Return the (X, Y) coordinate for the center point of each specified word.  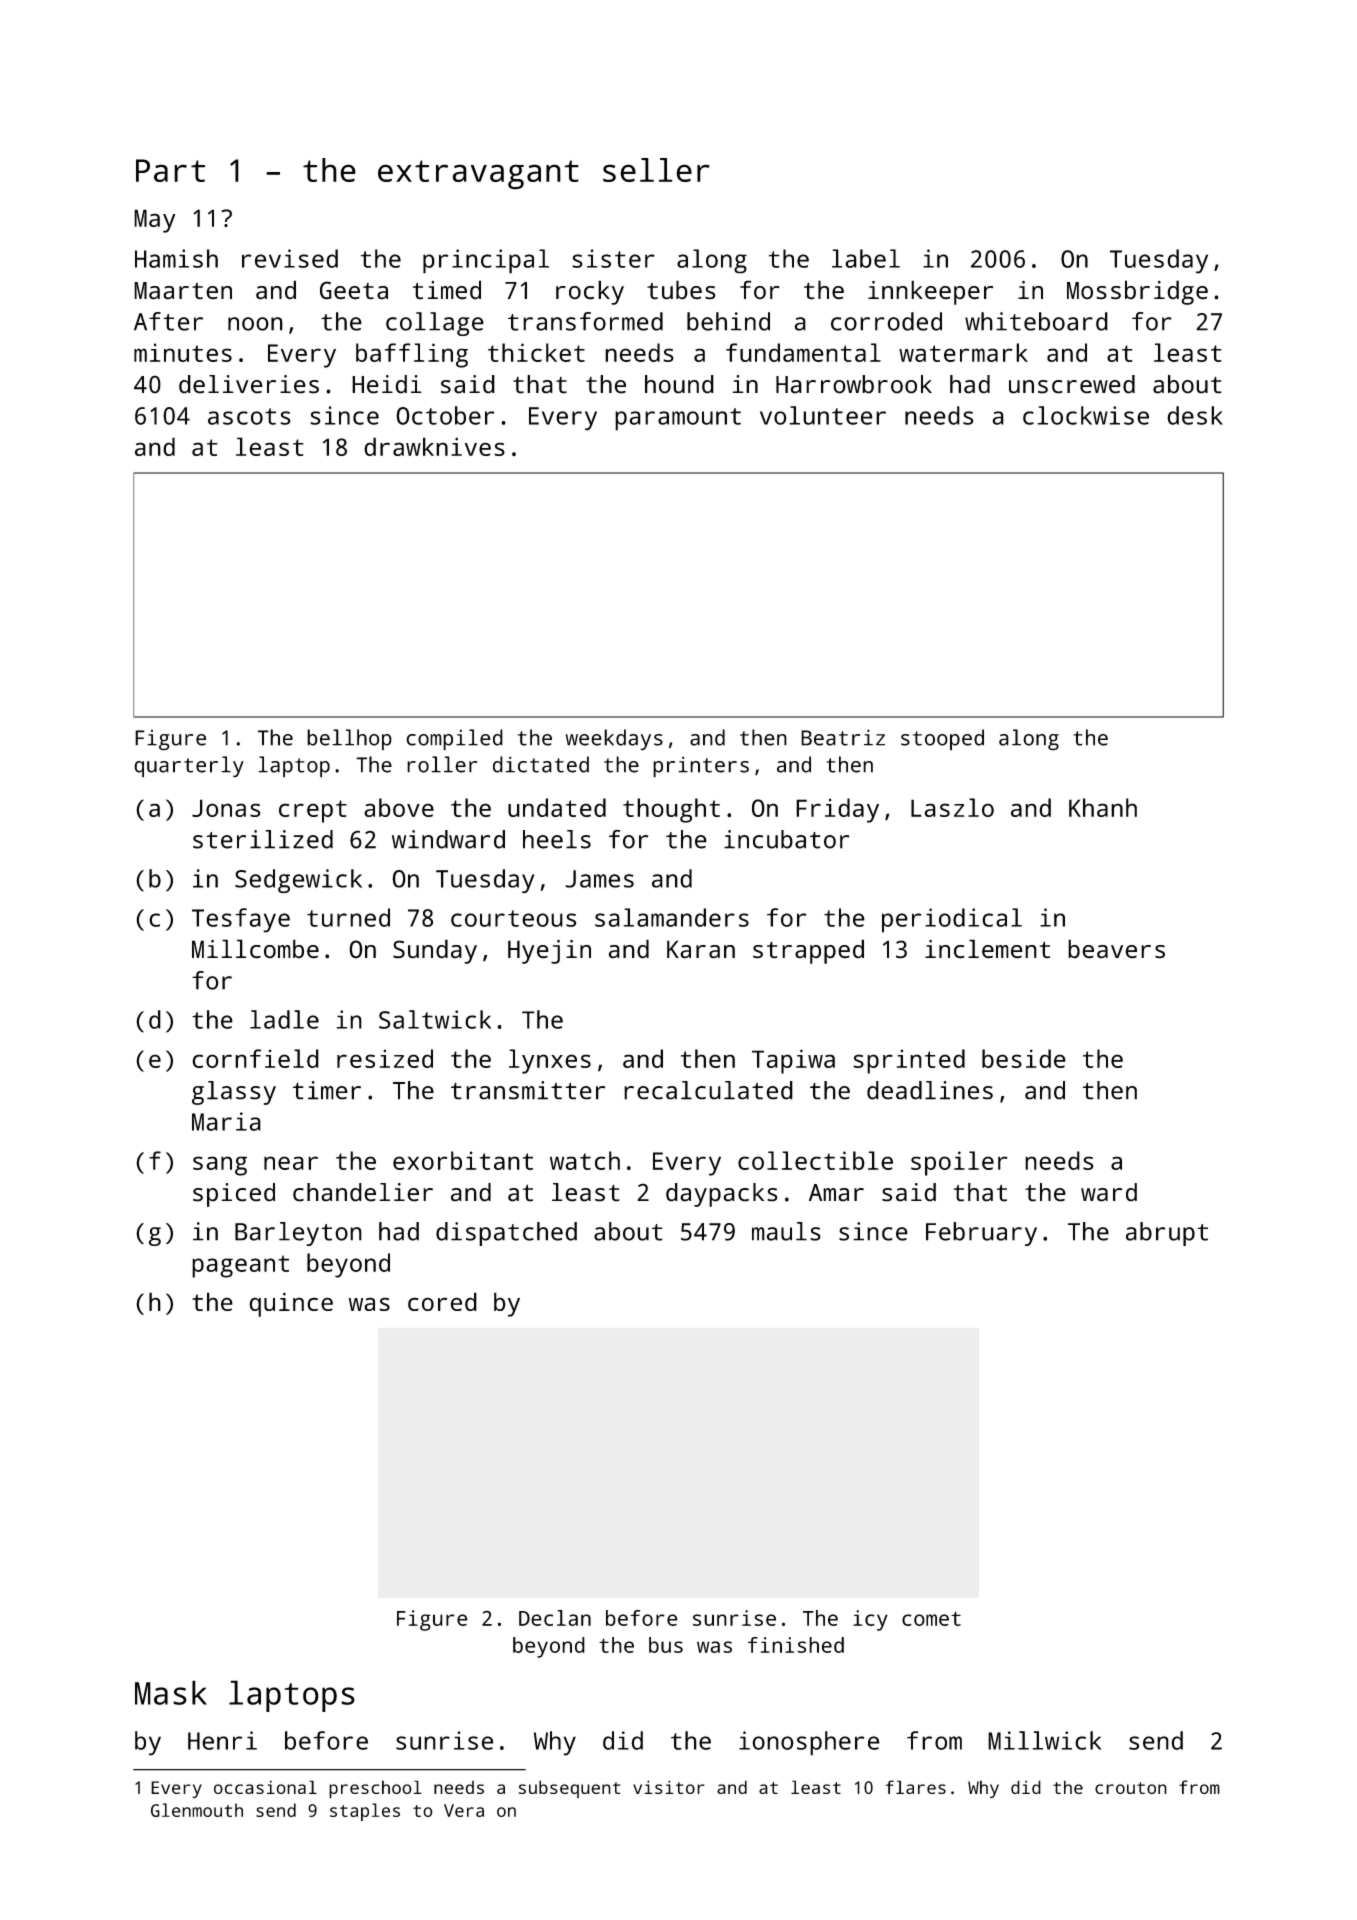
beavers (1116, 949)
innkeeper (930, 292)
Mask (171, 1692)
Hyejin (549, 952)
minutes (183, 352)
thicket (536, 352)
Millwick (1044, 1740)
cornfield (255, 1058)
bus (666, 1645)
